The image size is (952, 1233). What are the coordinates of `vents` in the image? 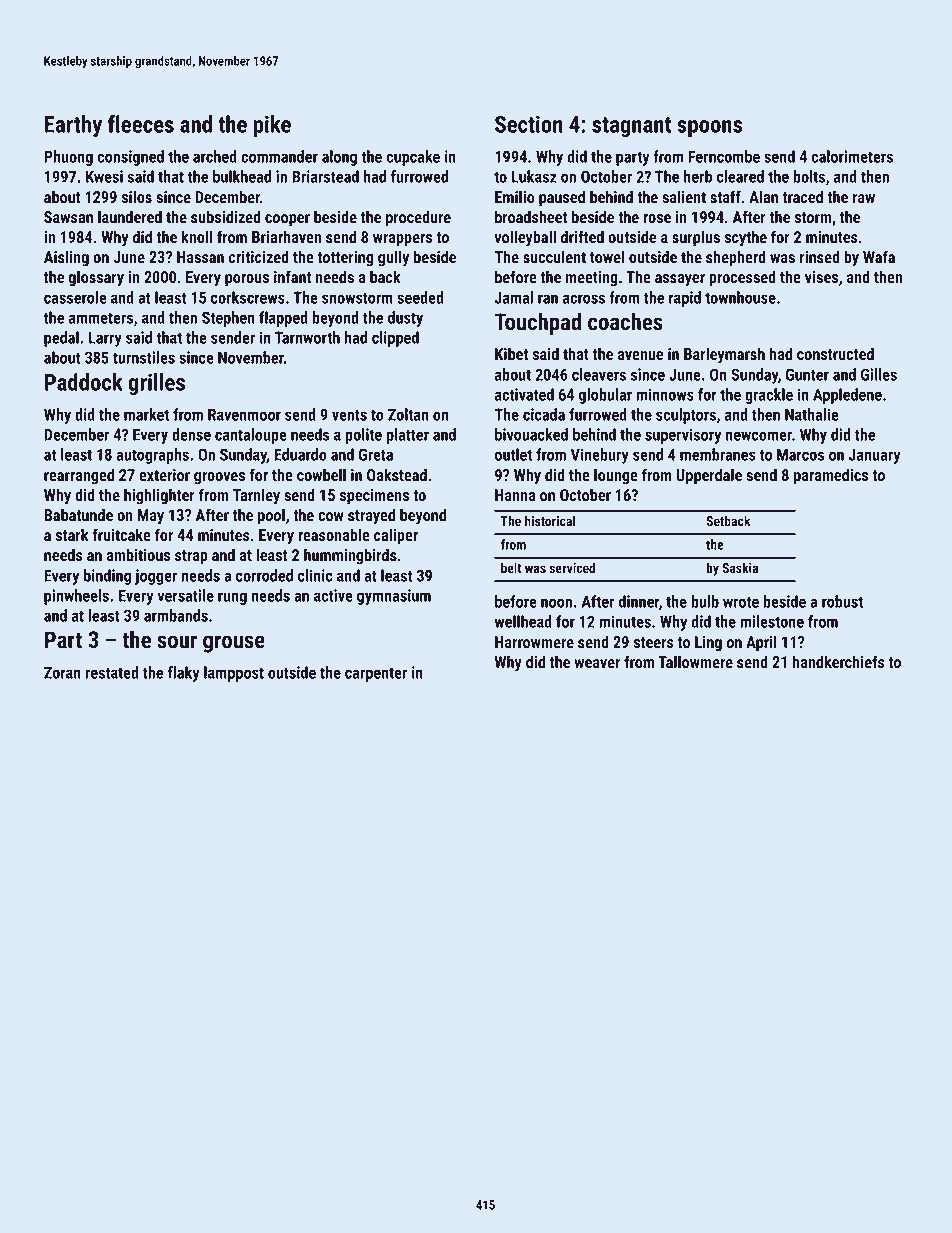 It's located at (349, 415).
